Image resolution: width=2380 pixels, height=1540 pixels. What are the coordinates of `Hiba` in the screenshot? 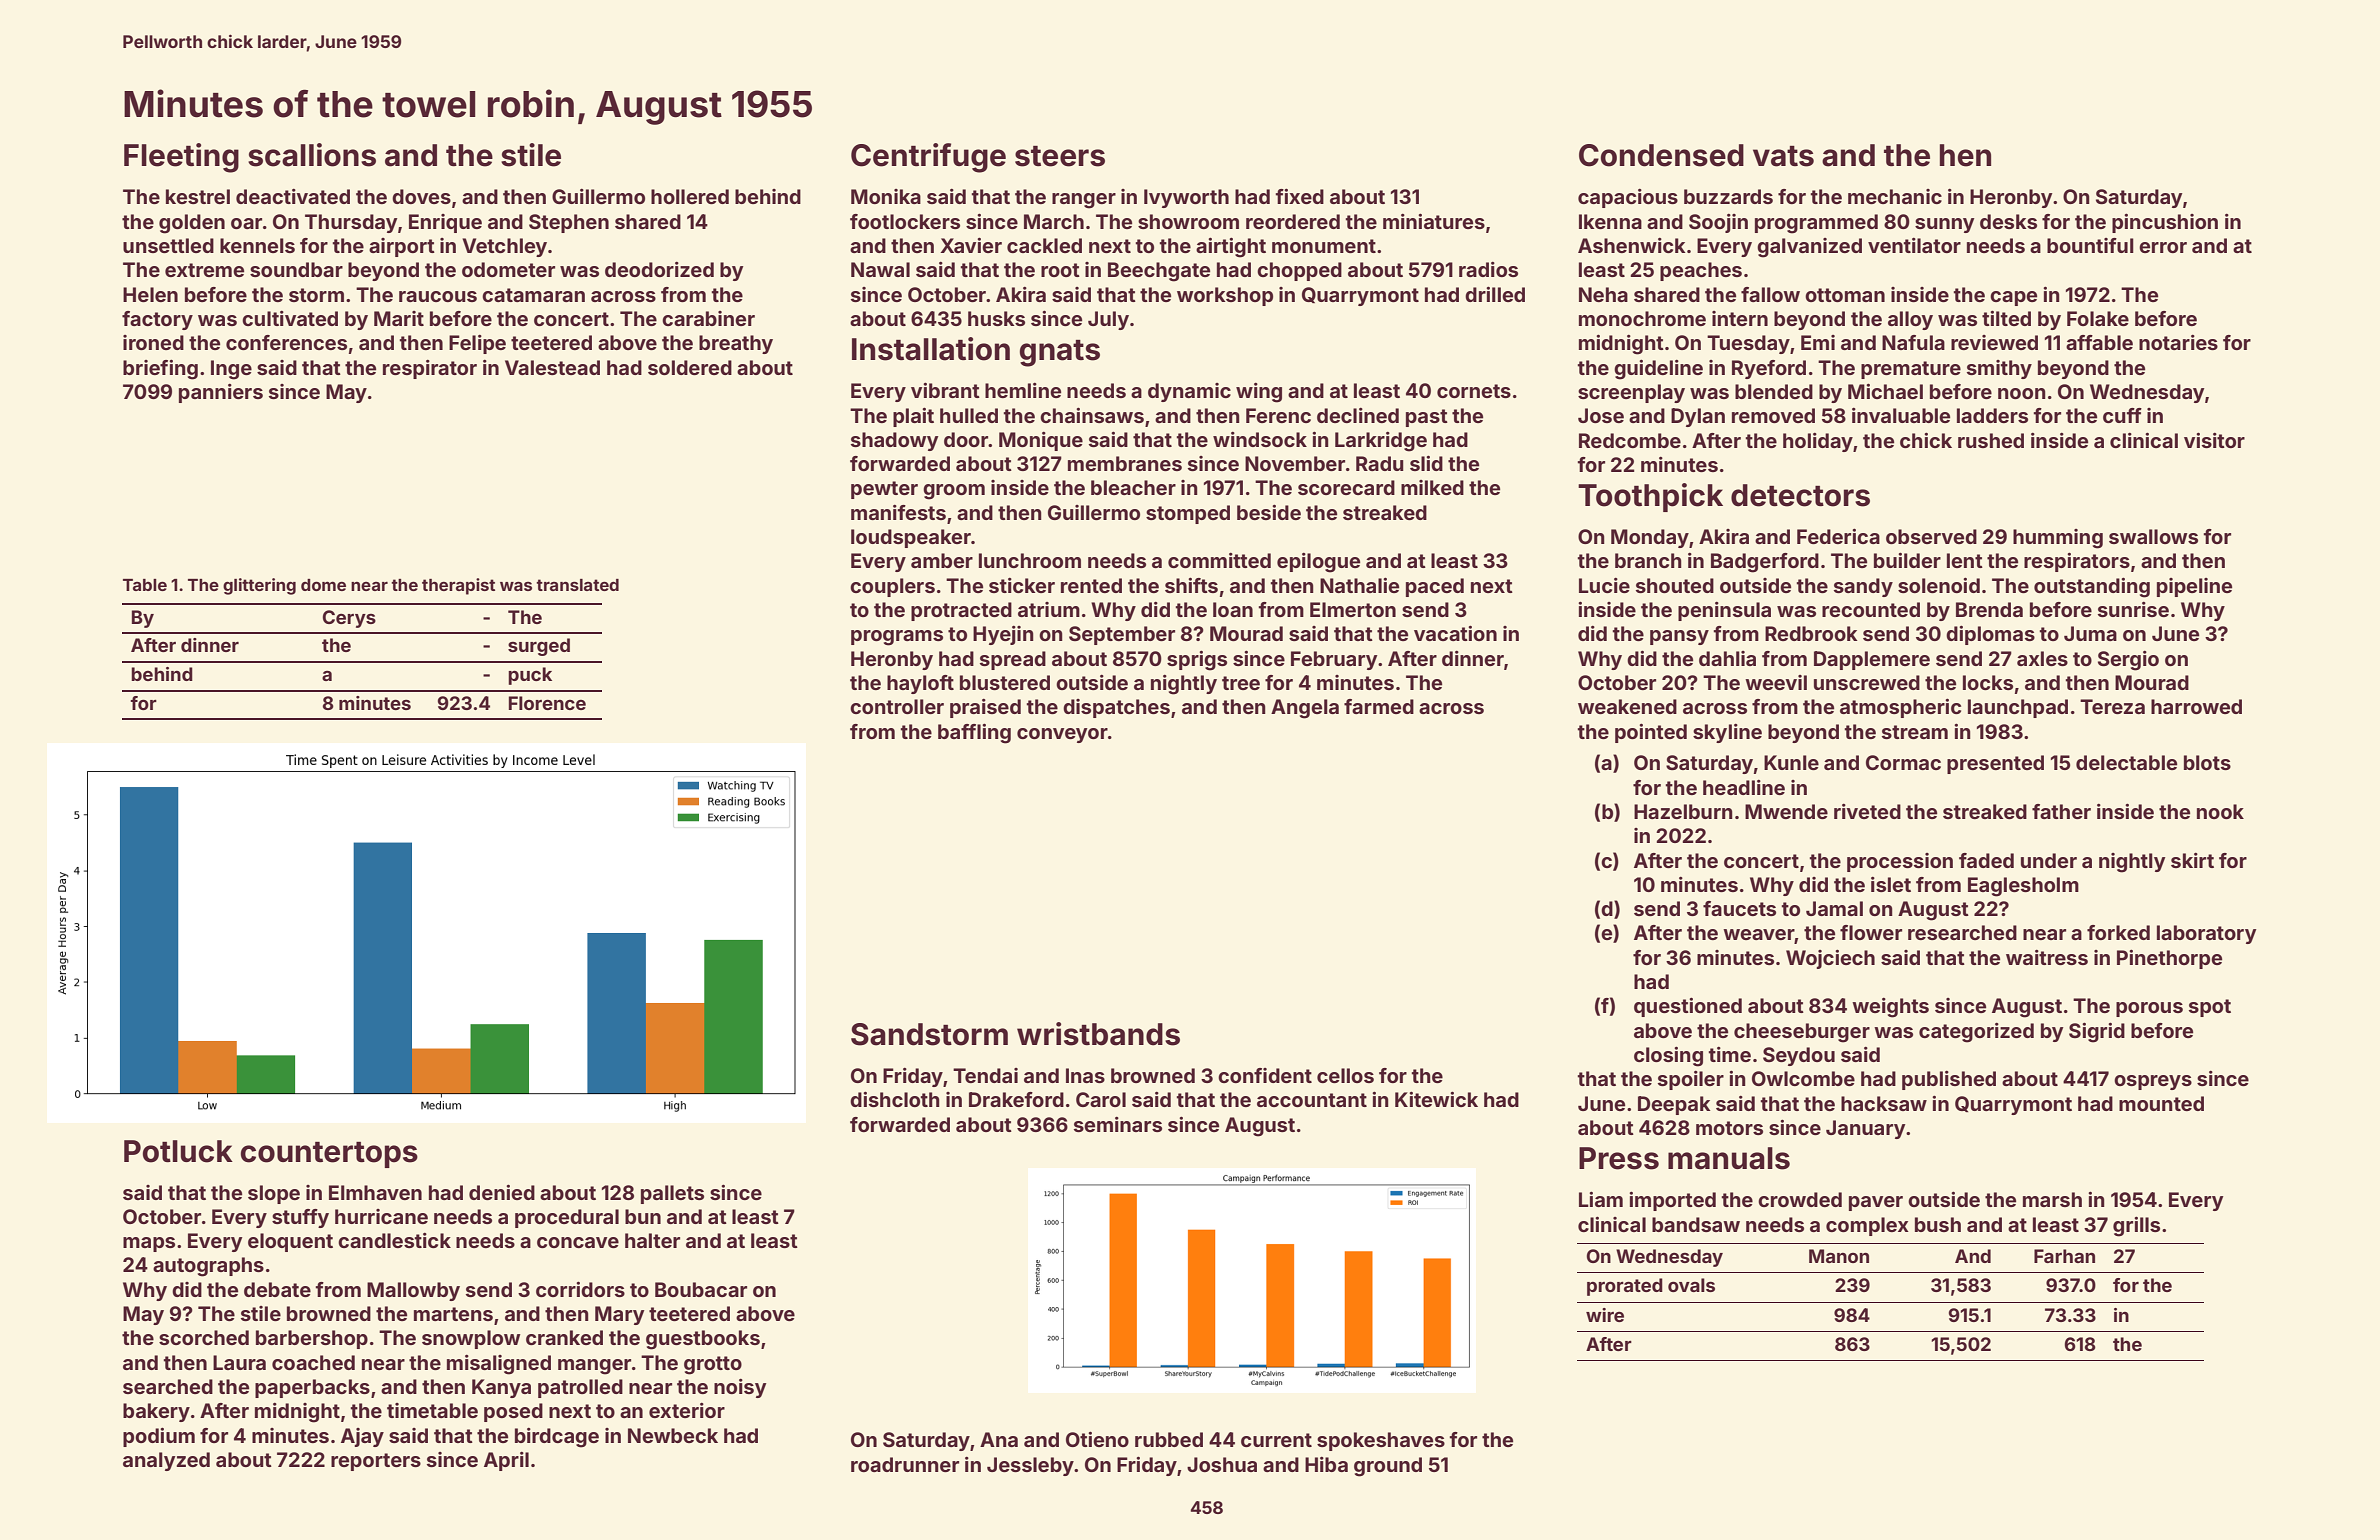 It's located at (1326, 1464).
